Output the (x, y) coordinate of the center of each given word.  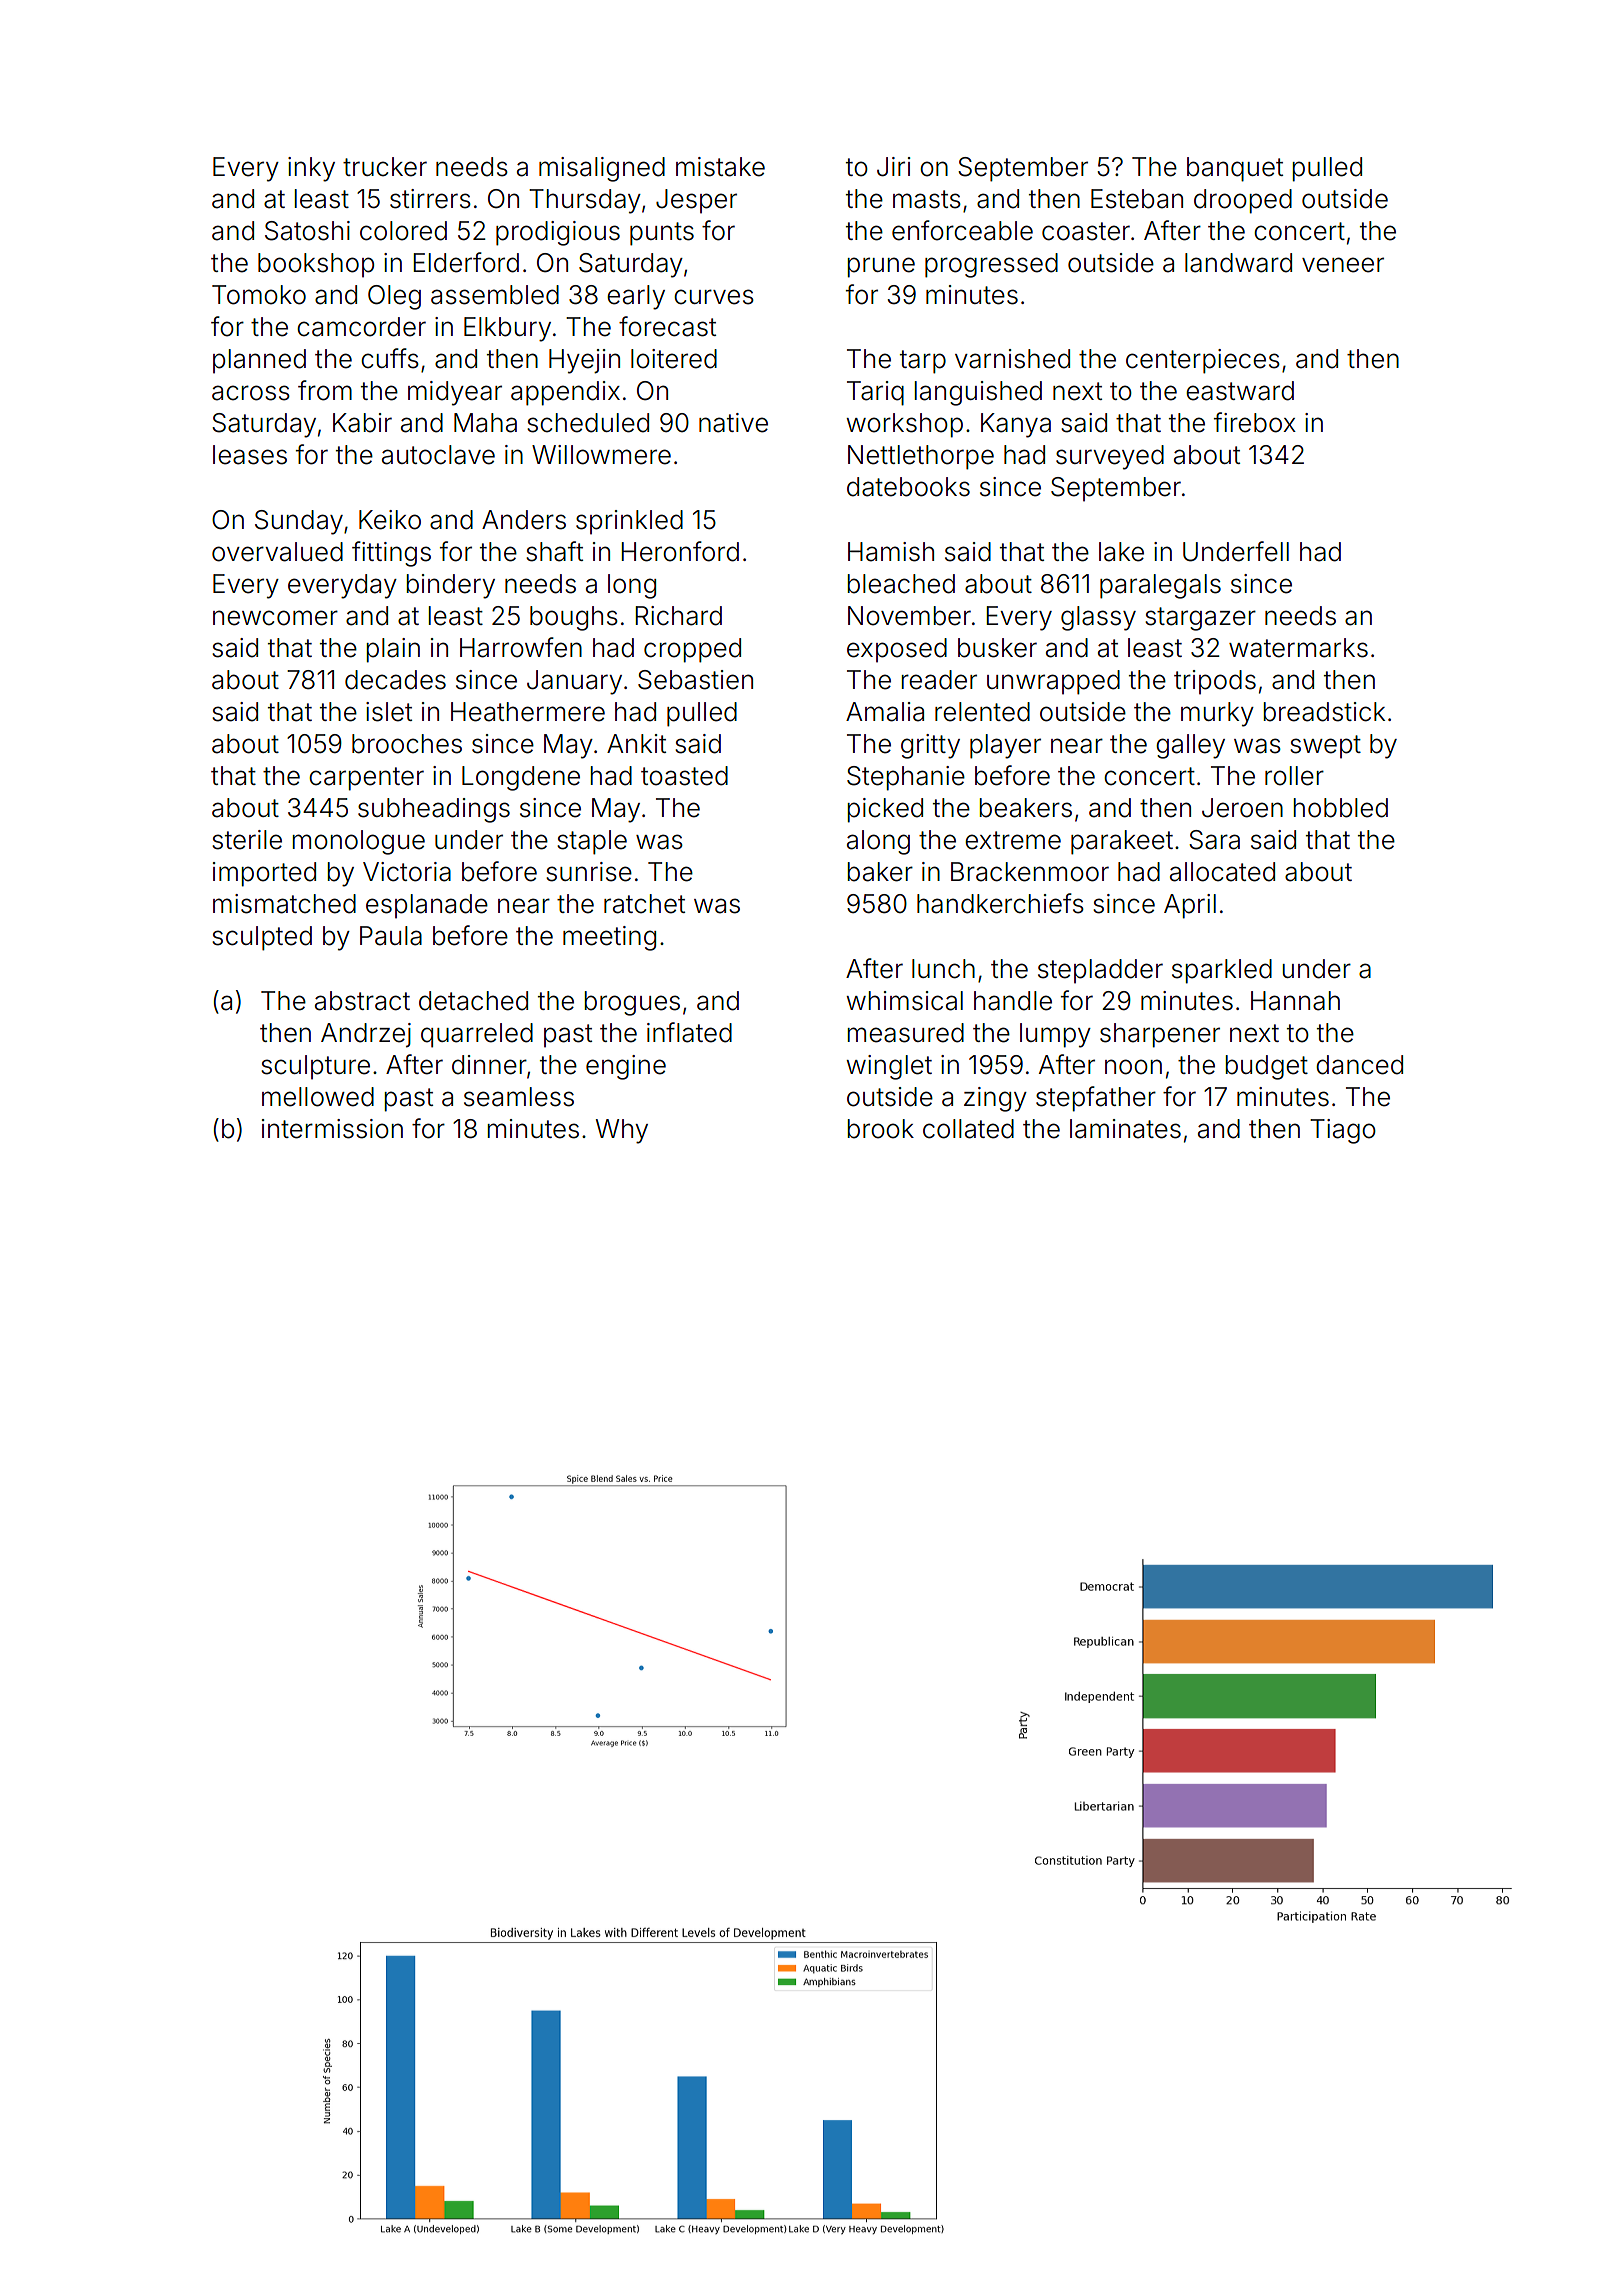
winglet (889, 1067)
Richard (678, 616)
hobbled (1340, 808)
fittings (391, 554)
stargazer (1200, 619)
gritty (930, 746)
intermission (332, 1129)
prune (881, 267)
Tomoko (259, 295)
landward (1238, 263)
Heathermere (528, 712)
